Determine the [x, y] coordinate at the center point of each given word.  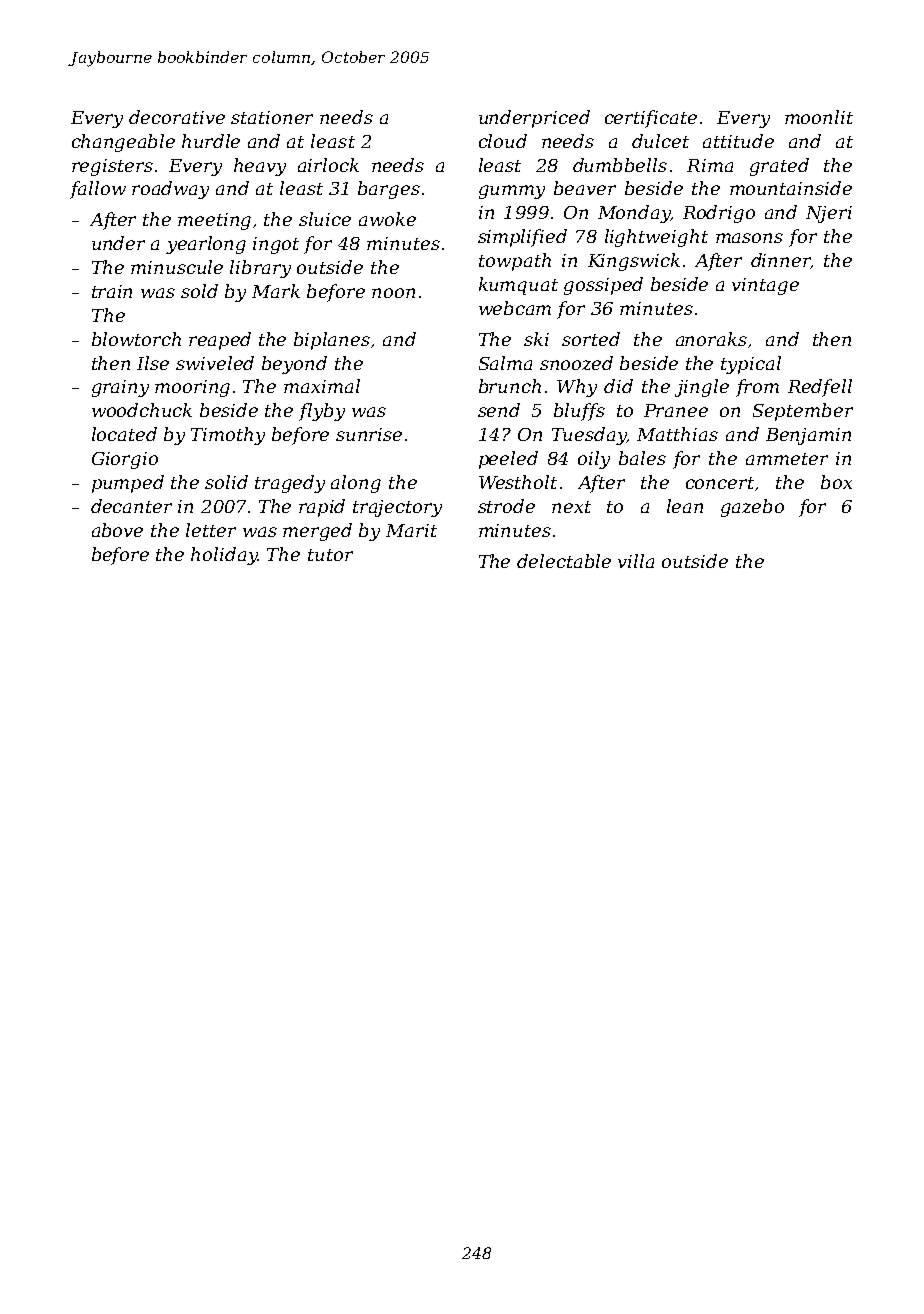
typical [751, 365]
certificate [651, 119]
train [112, 291]
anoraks [711, 339]
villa [636, 561]
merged [317, 532]
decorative [177, 117]
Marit [411, 530]
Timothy [228, 436]
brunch [510, 386]
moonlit [819, 117]
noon [393, 293]
